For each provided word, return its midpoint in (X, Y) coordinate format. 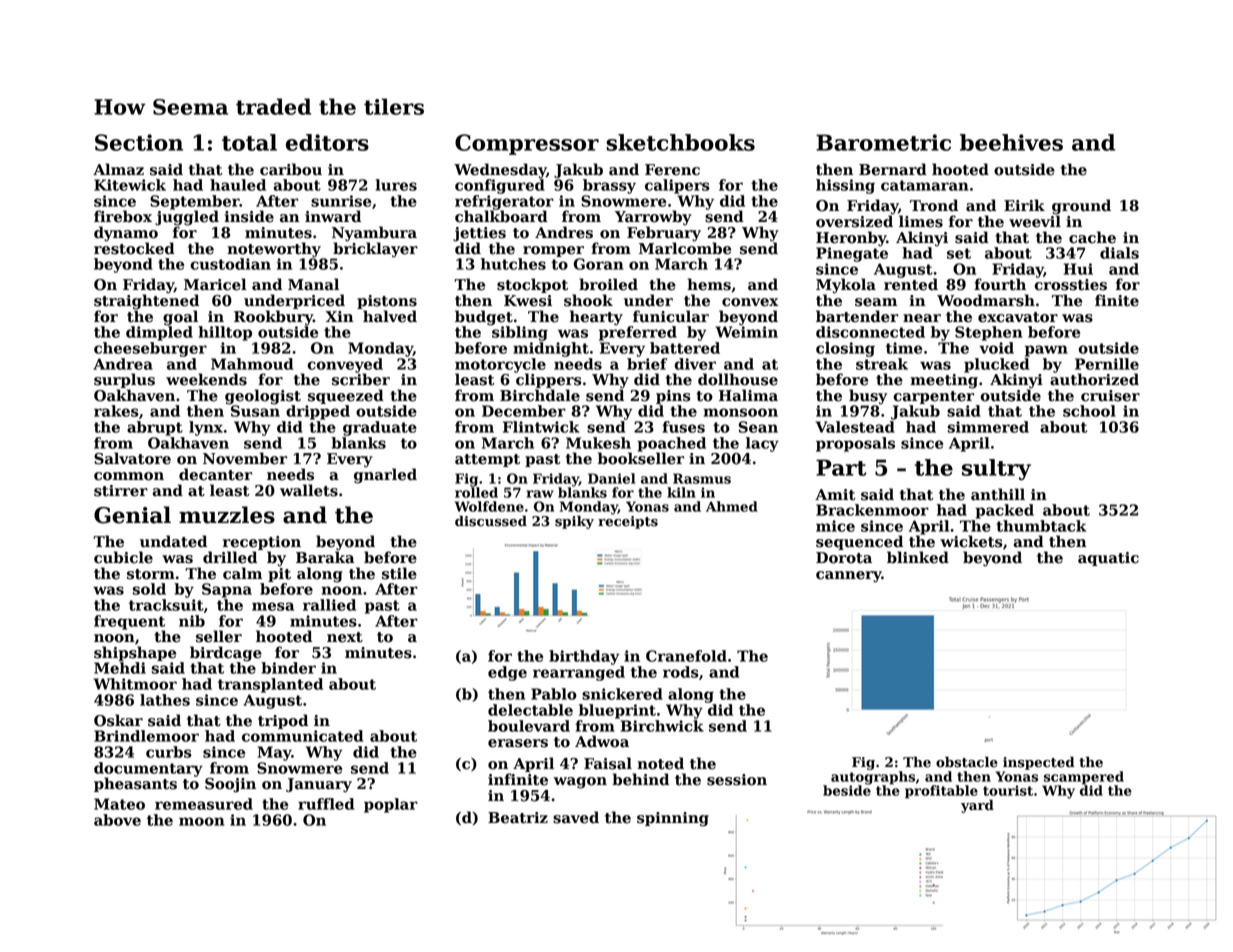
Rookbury (273, 318)
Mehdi (120, 668)
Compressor (527, 144)
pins (673, 397)
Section (139, 142)
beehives (1011, 142)
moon (201, 821)
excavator (1018, 317)
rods (681, 672)
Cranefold (686, 656)
